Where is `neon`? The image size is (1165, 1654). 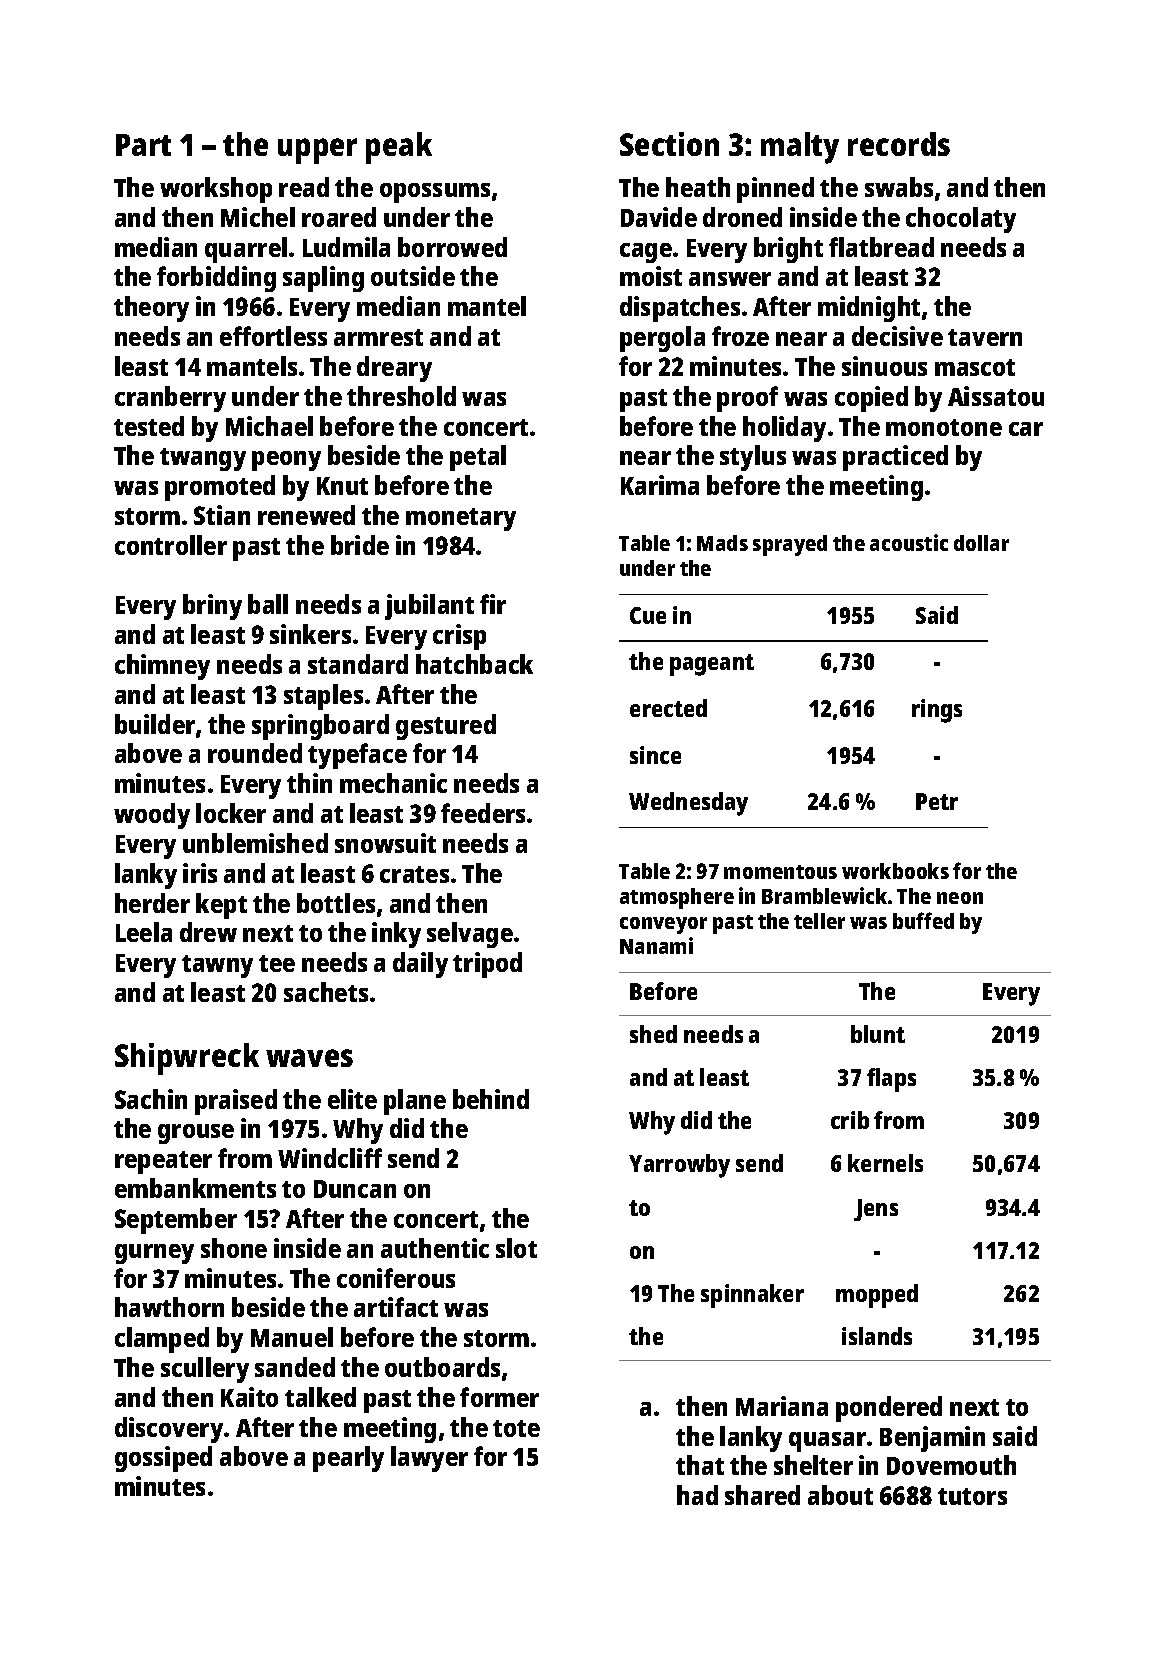 neon is located at coordinates (960, 898).
